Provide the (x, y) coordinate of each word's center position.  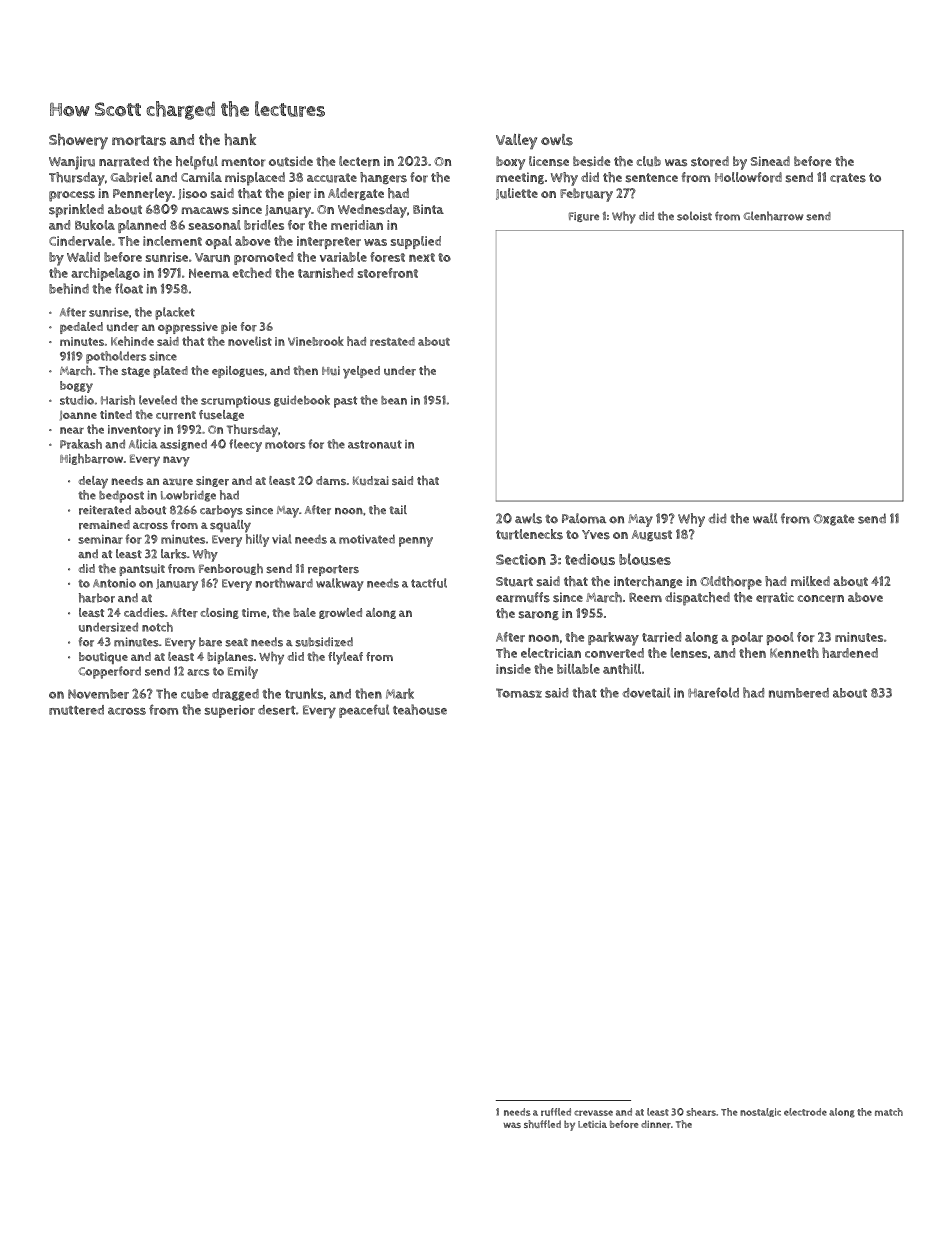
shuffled (542, 1124)
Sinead (770, 161)
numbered (799, 693)
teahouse (420, 709)
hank (240, 139)
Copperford (109, 672)
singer (212, 481)
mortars (139, 140)
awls (528, 518)
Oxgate (834, 520)
